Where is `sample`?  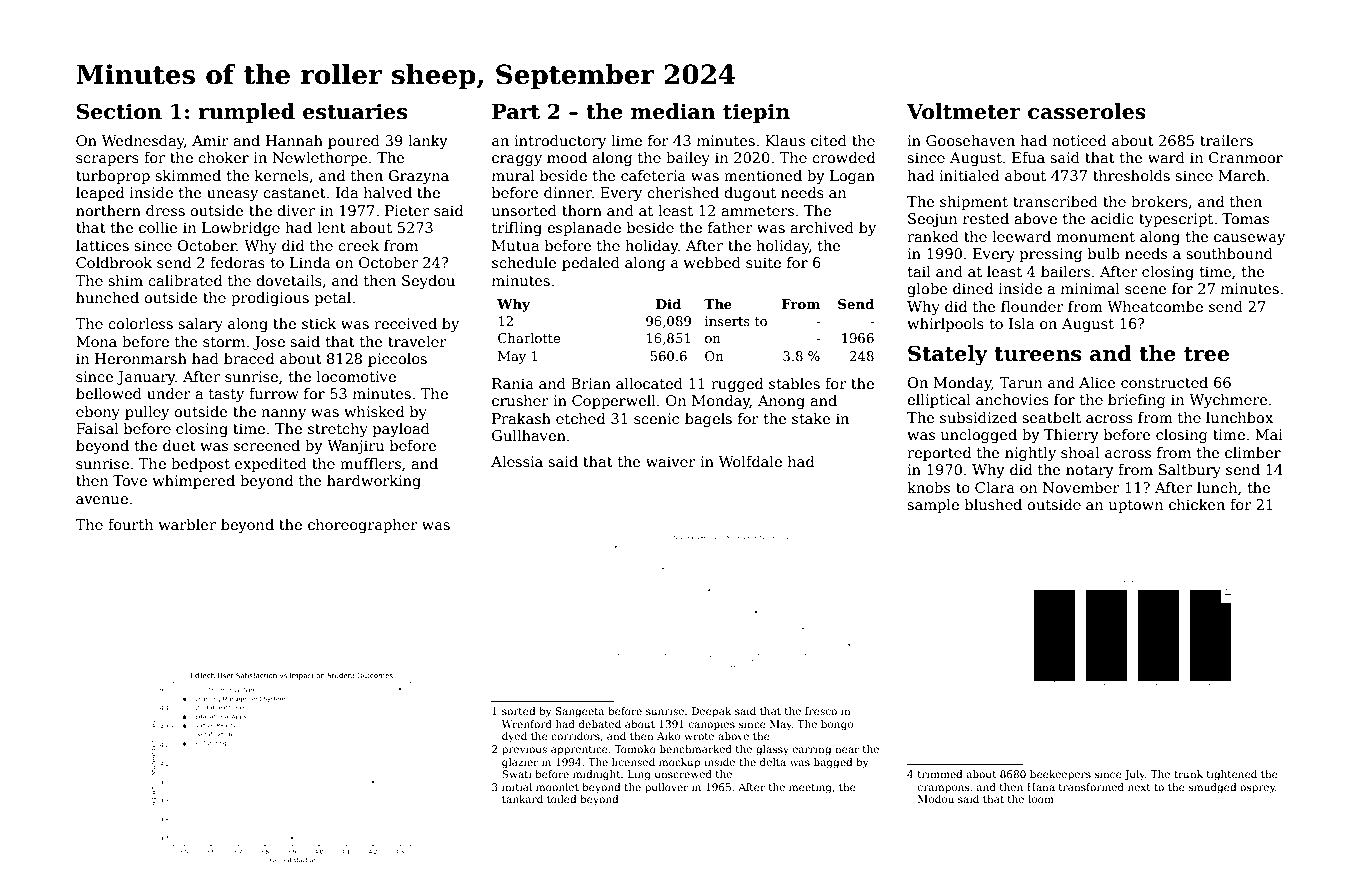 sample is located at coordinates (933, 506).
